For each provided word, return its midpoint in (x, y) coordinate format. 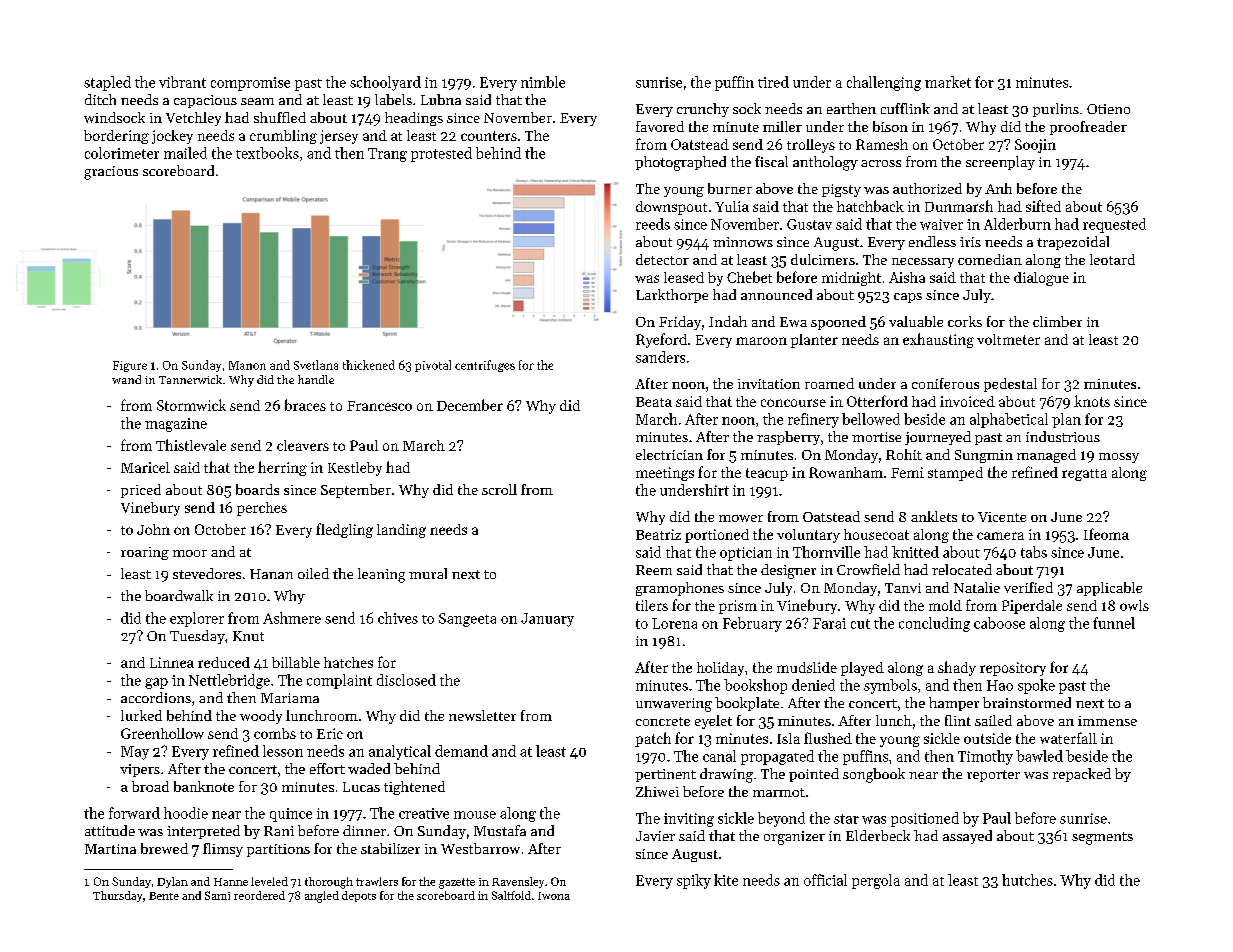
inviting (689, 820)
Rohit (904, 454)
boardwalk (179, 595)
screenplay (1000, 163)
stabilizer (390, 848)
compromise (250, 84)
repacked (1082, 775)
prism (738, 607)
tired (773, 82)
